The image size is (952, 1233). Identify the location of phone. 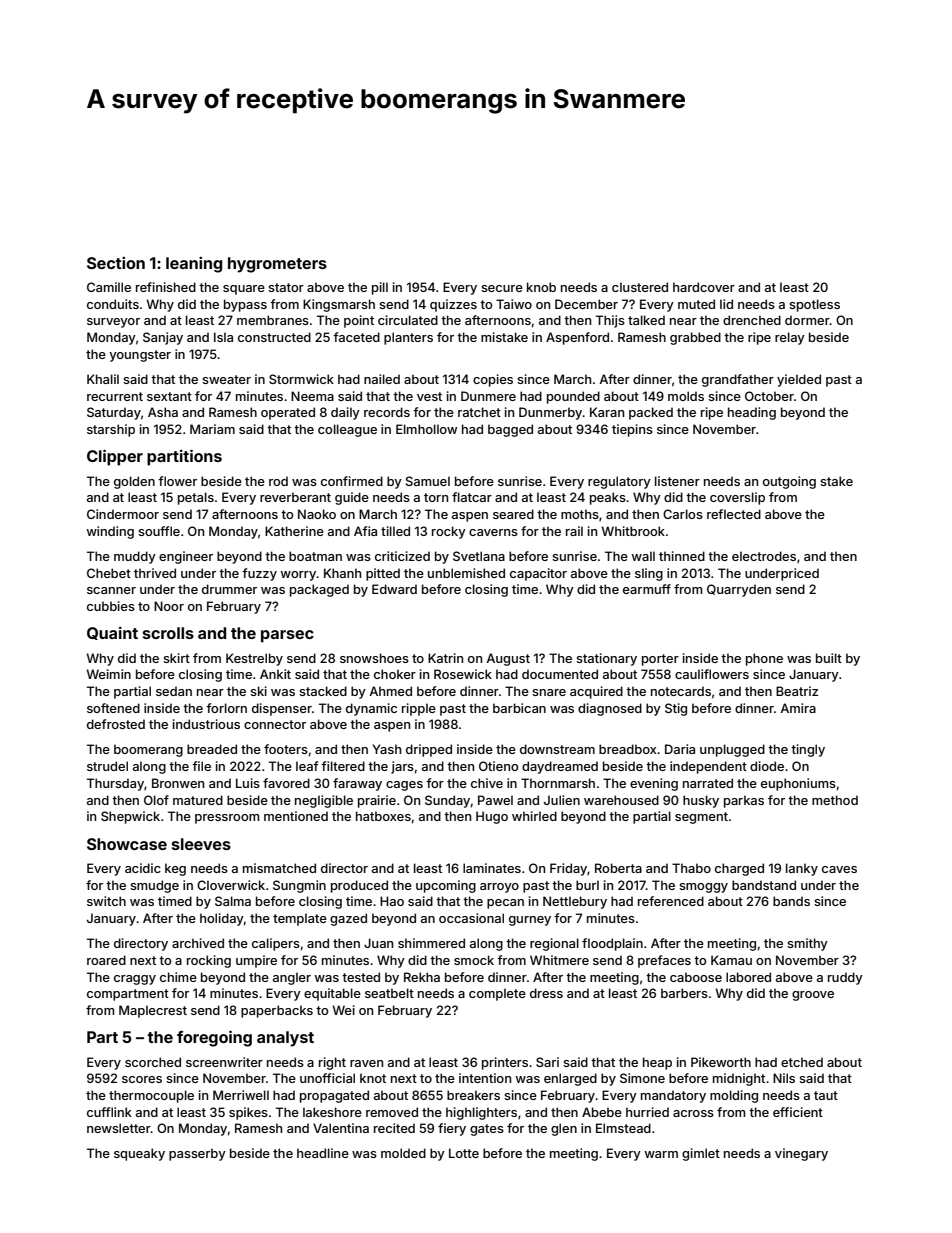
(764, 659).
